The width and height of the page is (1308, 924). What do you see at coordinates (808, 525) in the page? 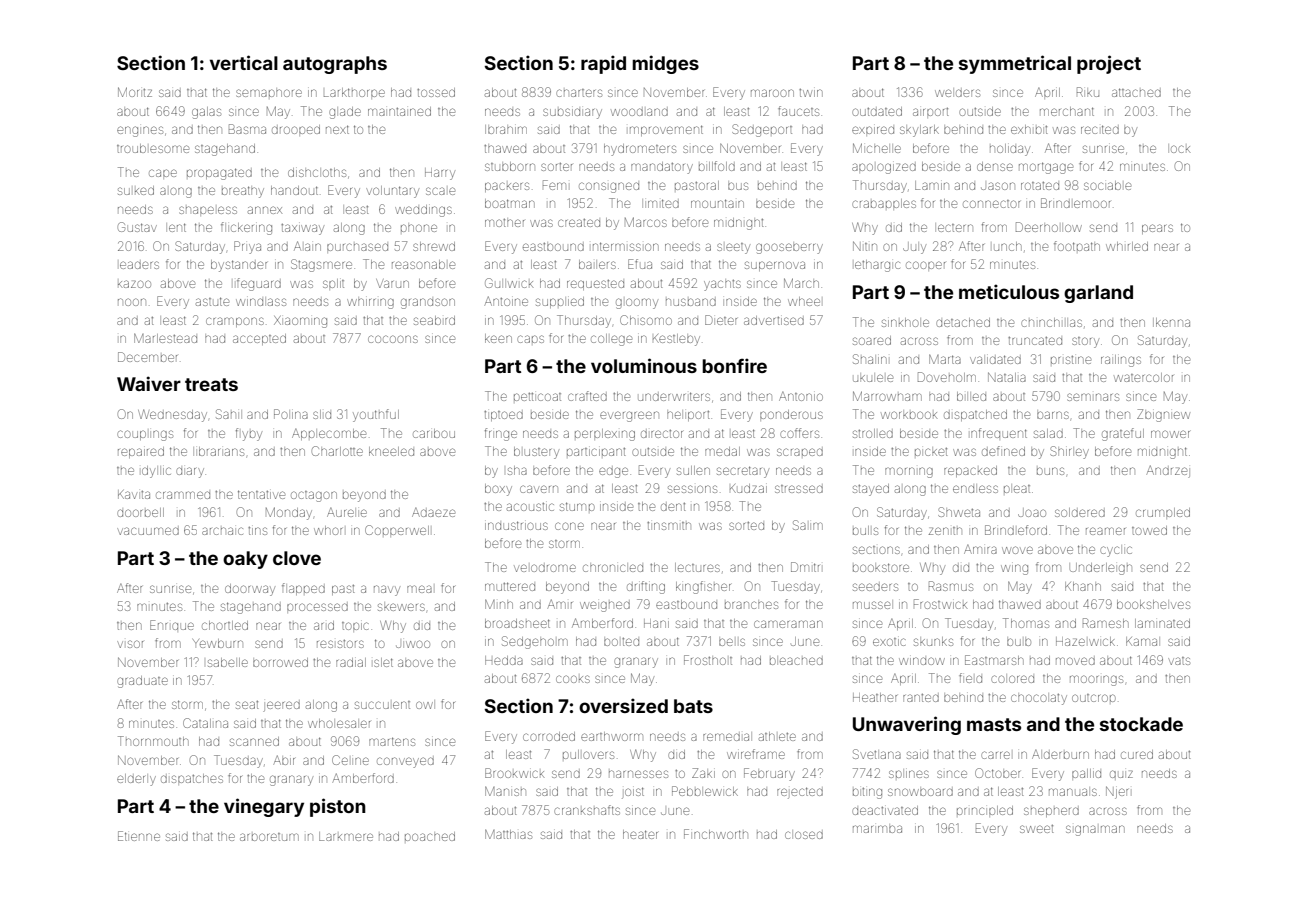
I see `Salim` at bounding box center [808, 525].
